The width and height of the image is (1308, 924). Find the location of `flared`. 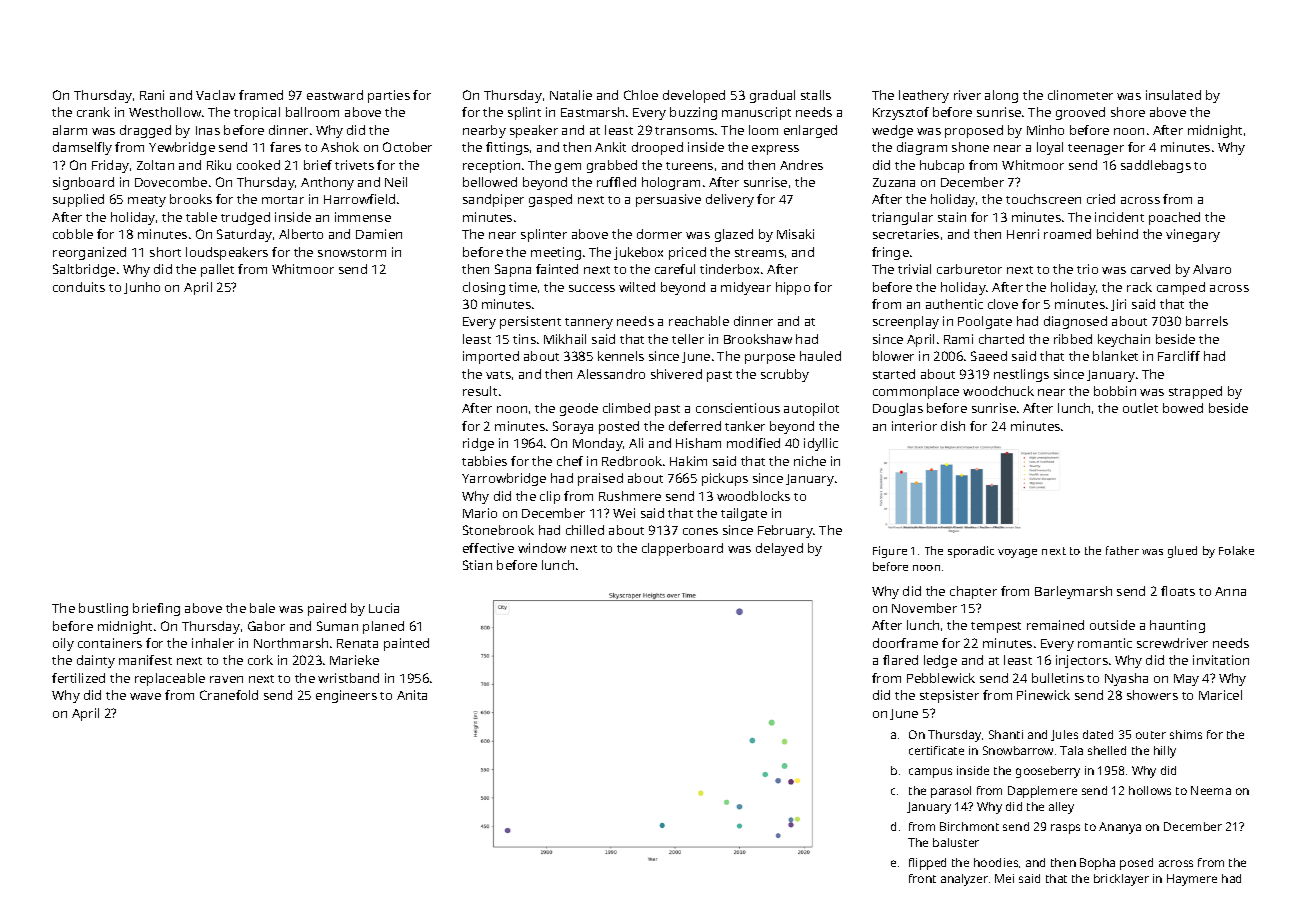

flared is located at coordinates (900, 660).
